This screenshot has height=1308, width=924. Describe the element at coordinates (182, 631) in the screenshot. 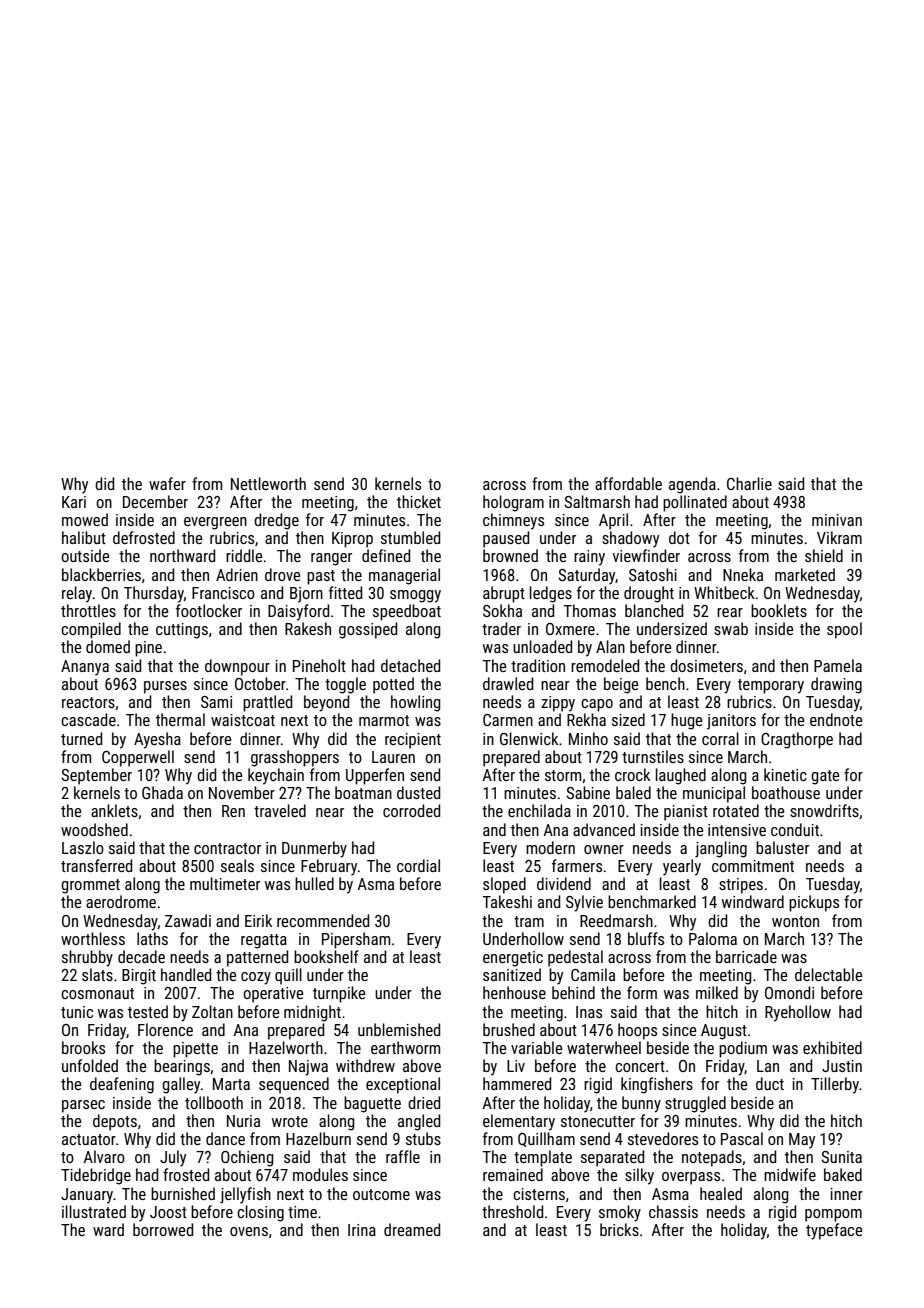

I see `cuttings` at that location.
